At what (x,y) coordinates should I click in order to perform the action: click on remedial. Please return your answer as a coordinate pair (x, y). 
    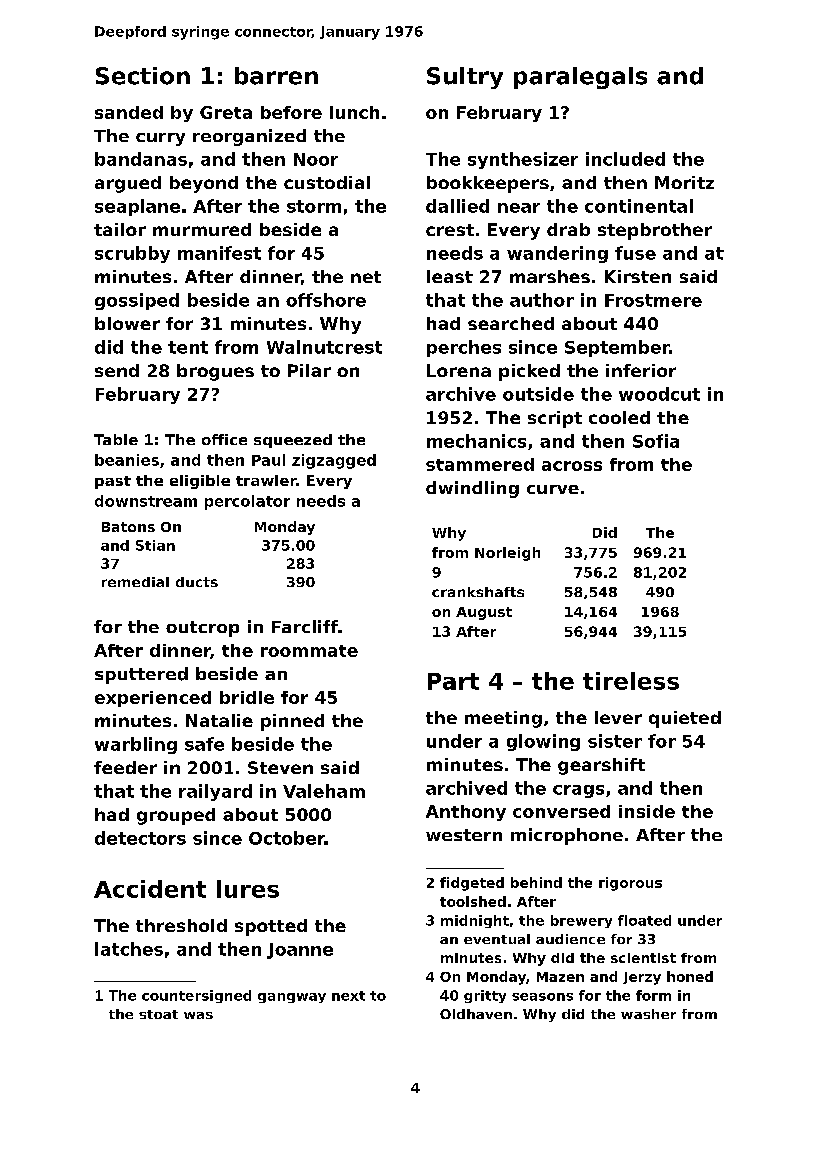
    Looking at the image, I should click on (135, 582).
